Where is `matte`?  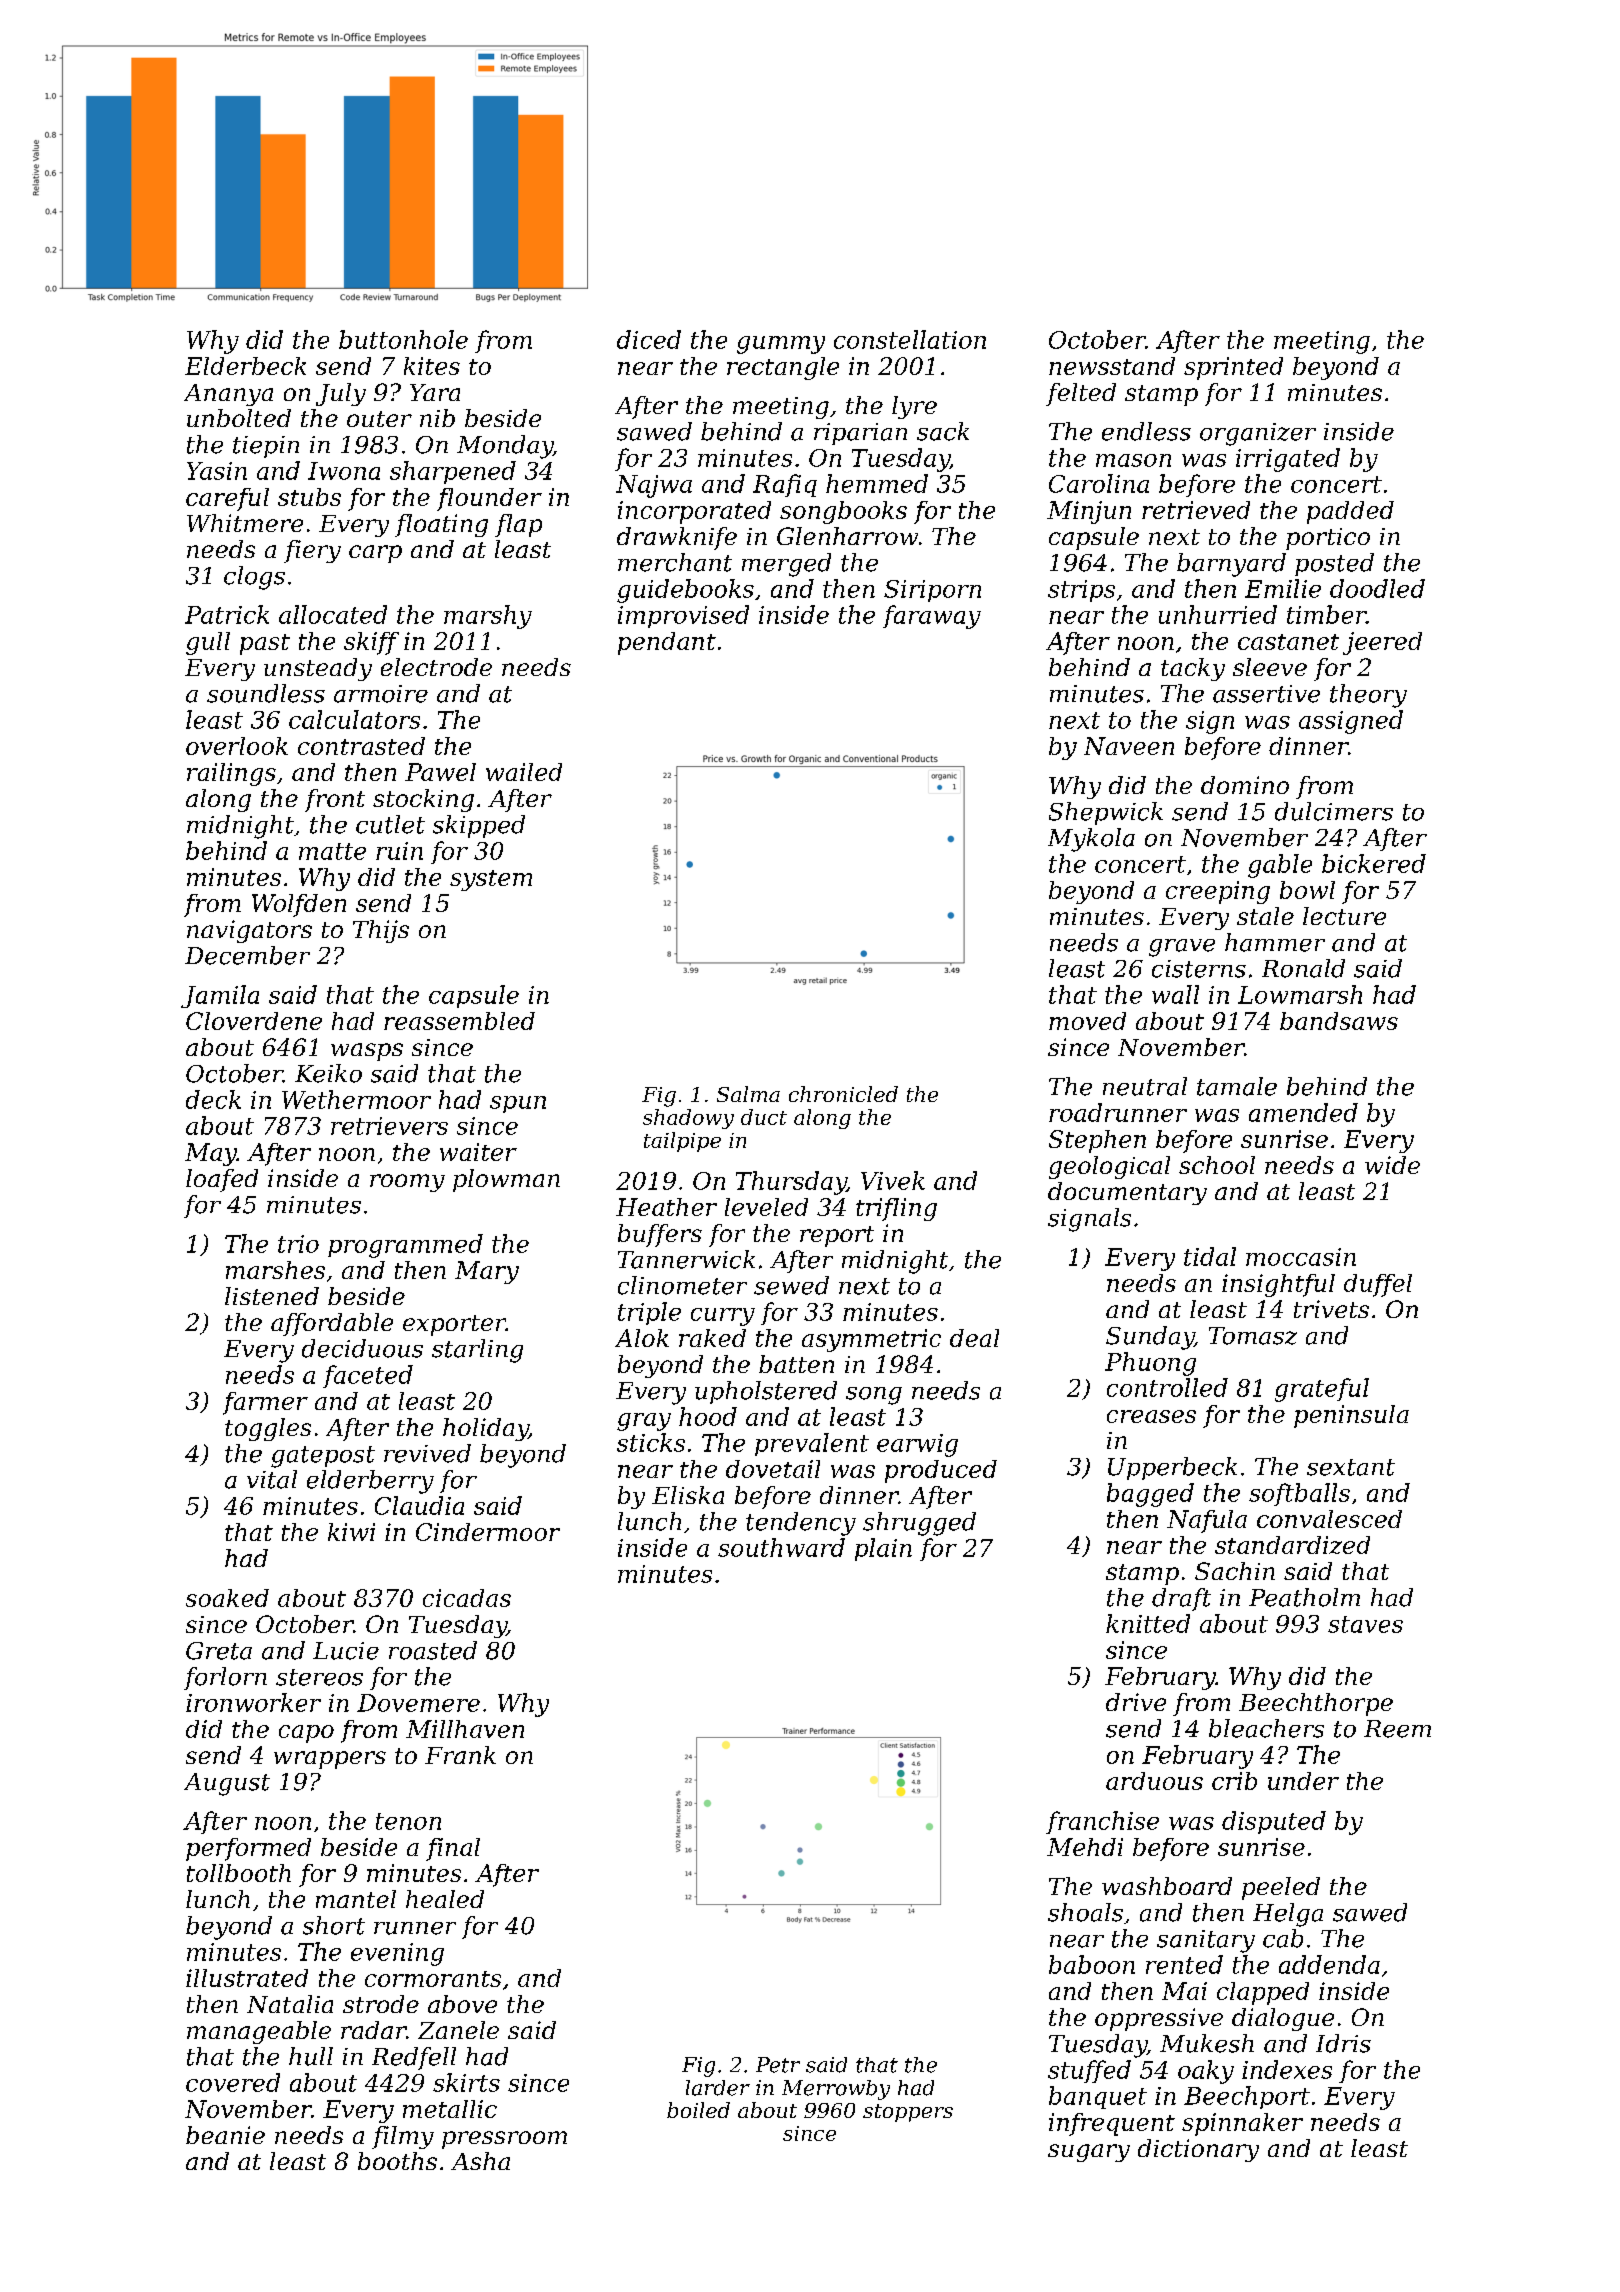 matte is located at coordinates (332, 851).
